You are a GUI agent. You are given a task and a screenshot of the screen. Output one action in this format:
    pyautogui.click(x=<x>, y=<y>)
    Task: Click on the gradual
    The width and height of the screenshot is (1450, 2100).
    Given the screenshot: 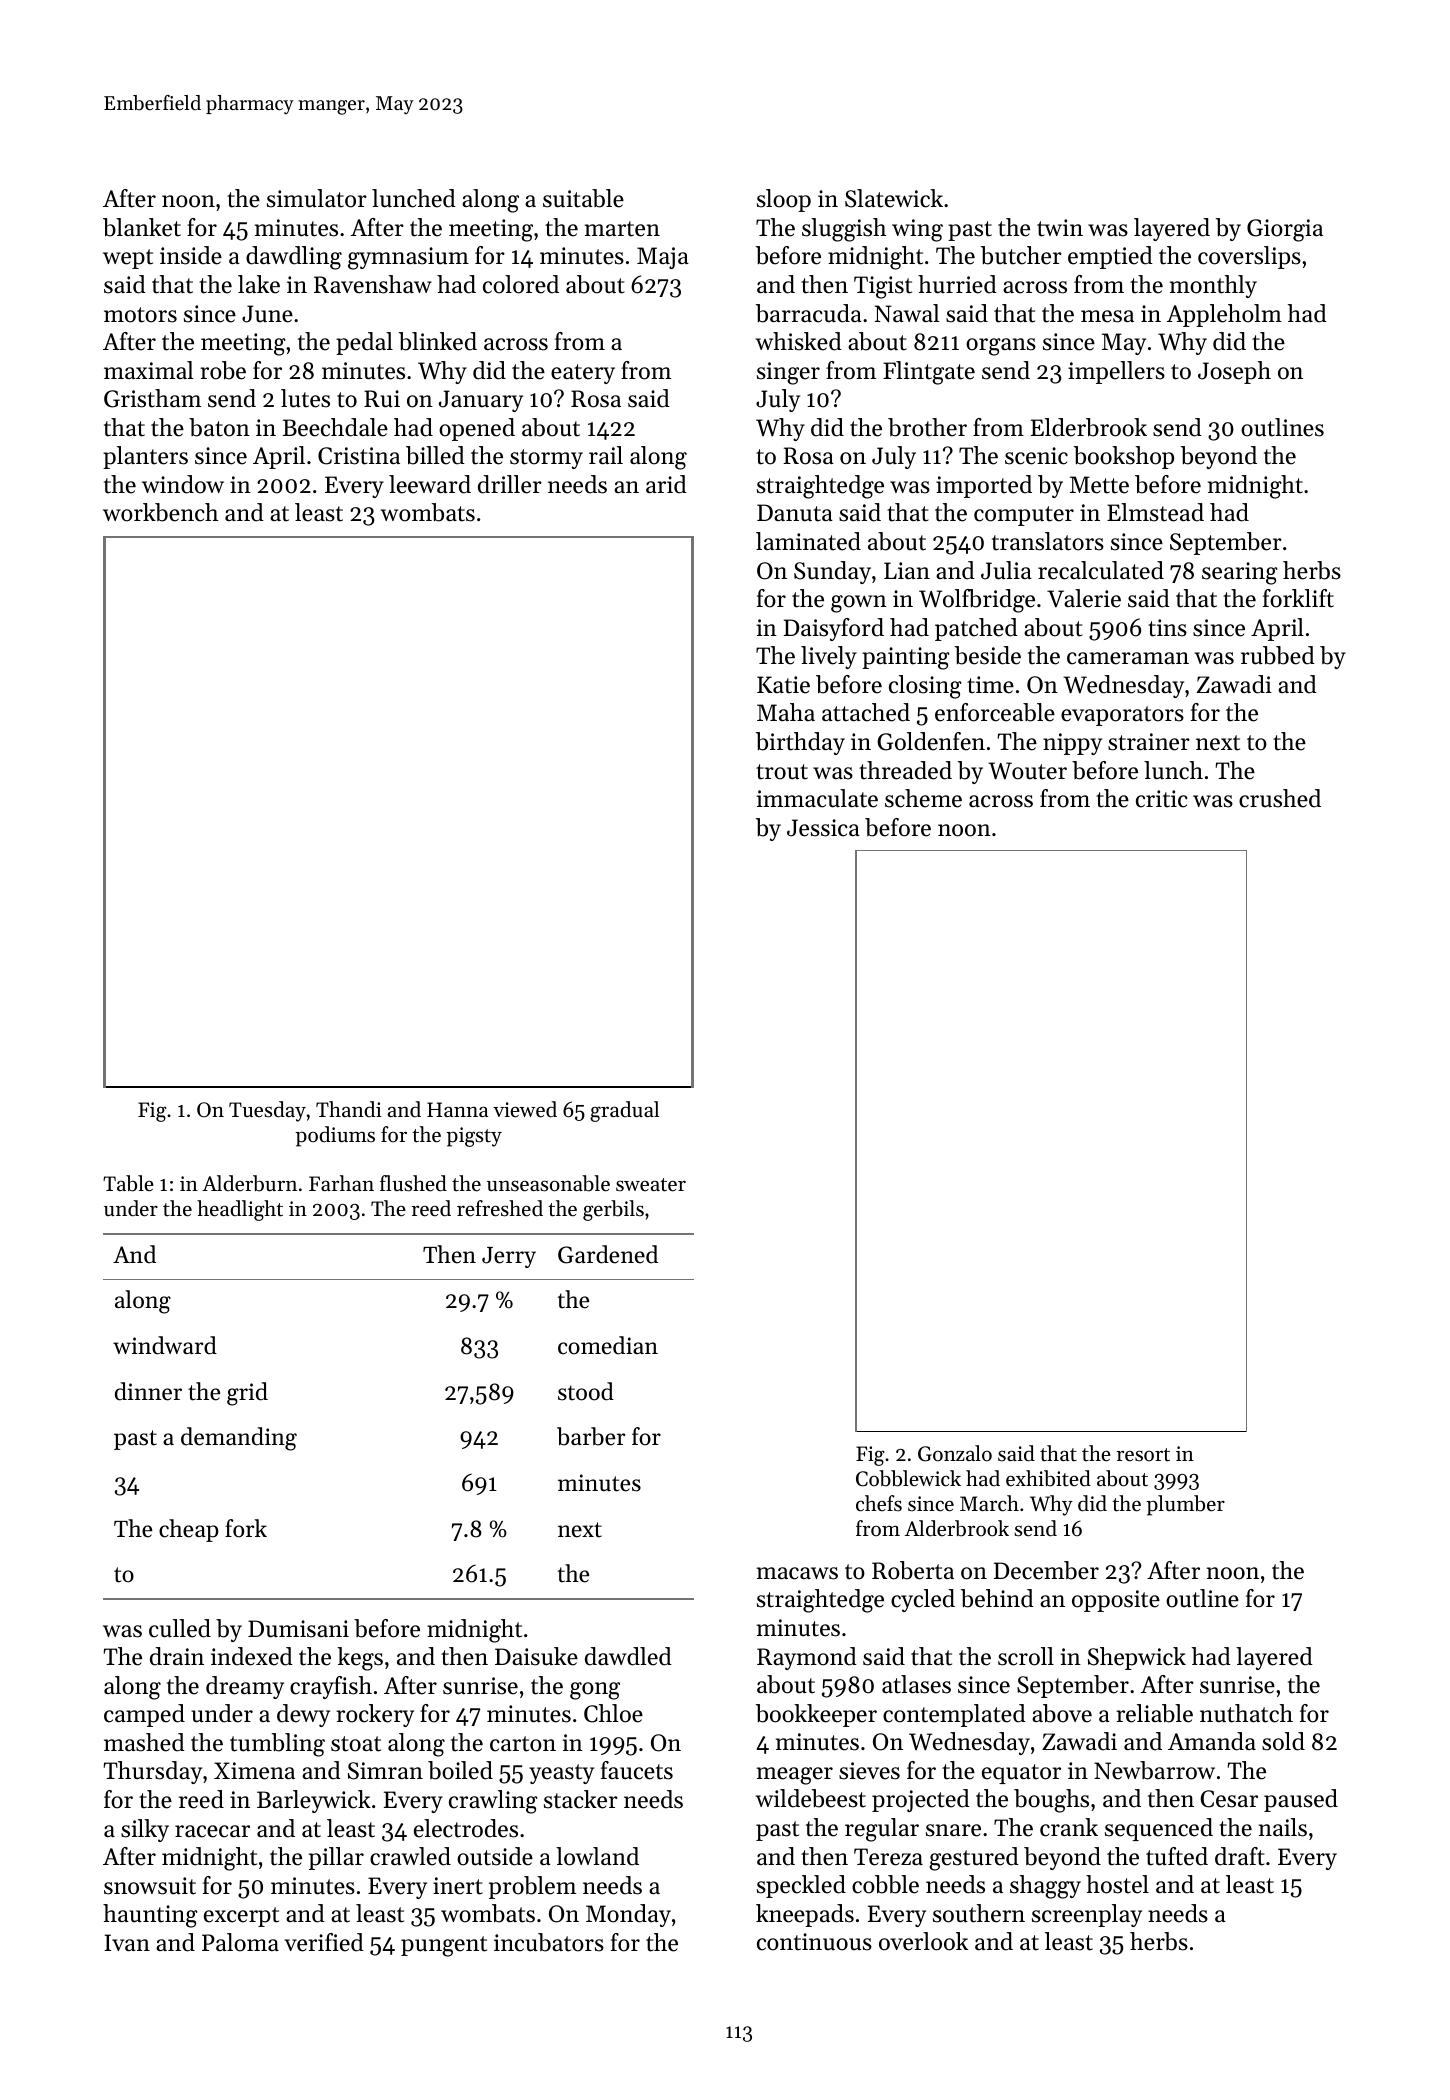 What is the action you would take?
    pyautogui.click(x=624, y=1111)
